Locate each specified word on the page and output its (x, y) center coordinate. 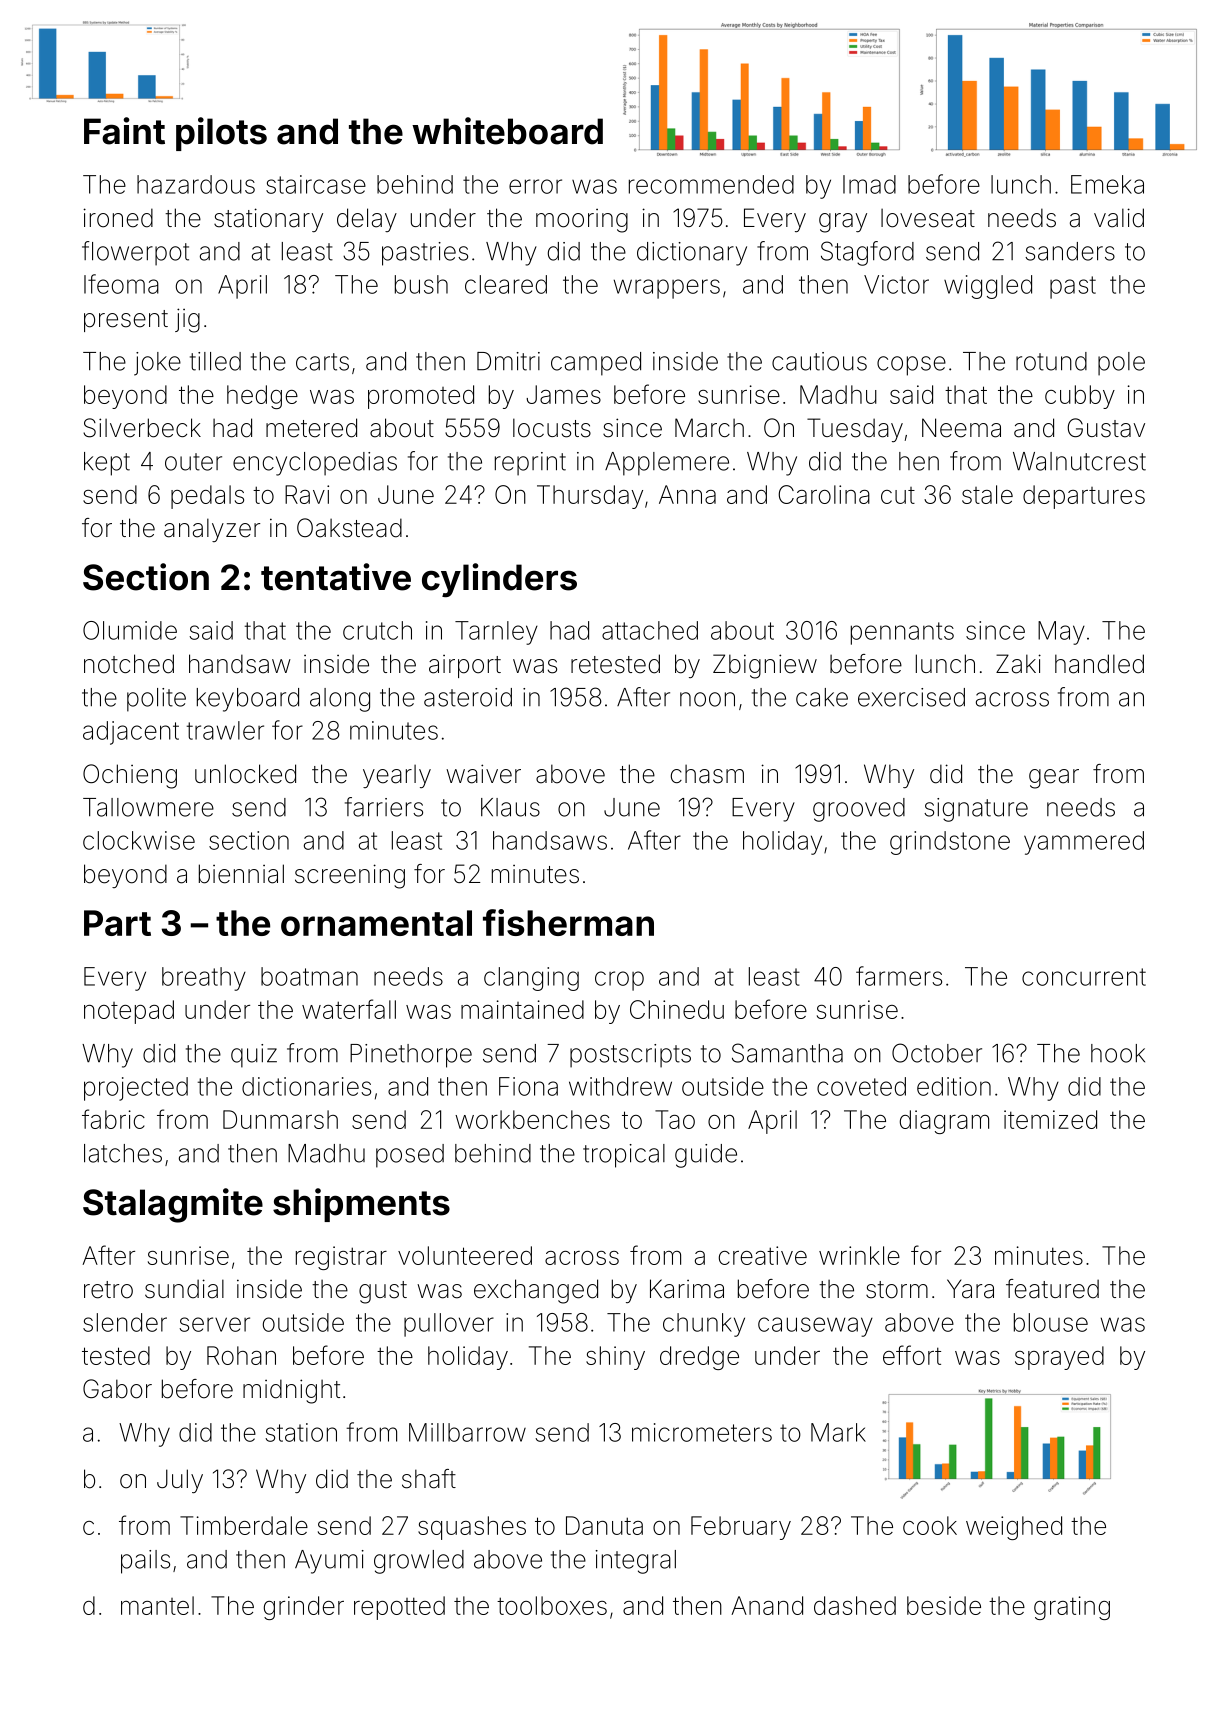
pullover (449, 1325)
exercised (911, 697)
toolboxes (552, 1605)
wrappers (667, 289)
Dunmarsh (280, 1119)
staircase (316, 184)
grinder (304, 1608)
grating (1072, 1608)
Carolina (824, 494)
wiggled (988, 287)
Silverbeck (142, 428)
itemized (1050, 1119)
